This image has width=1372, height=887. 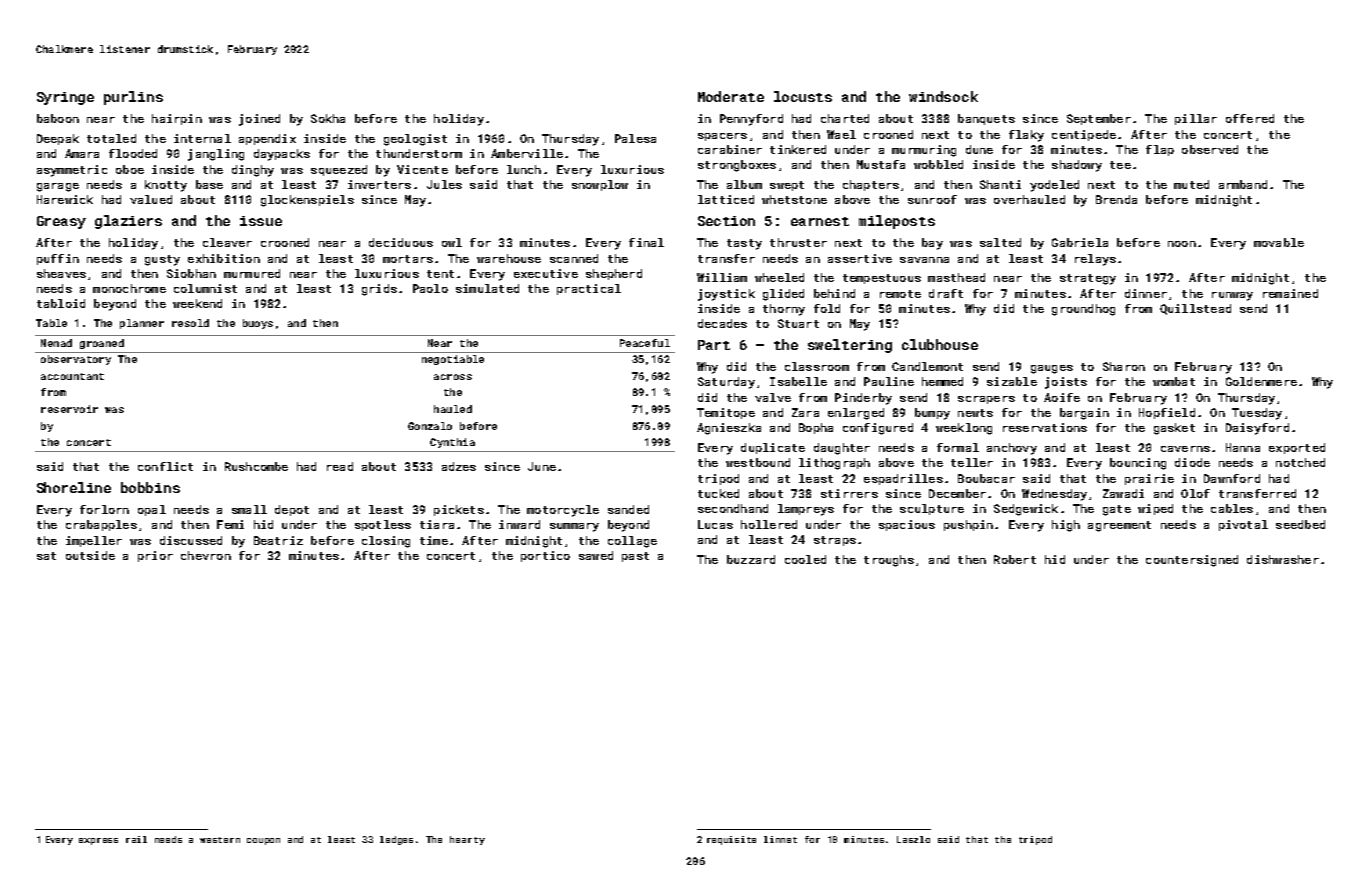 What do you see at coordinates (104, 509) in the image?
I see `forlorn` at bounding box center [104, 509].
